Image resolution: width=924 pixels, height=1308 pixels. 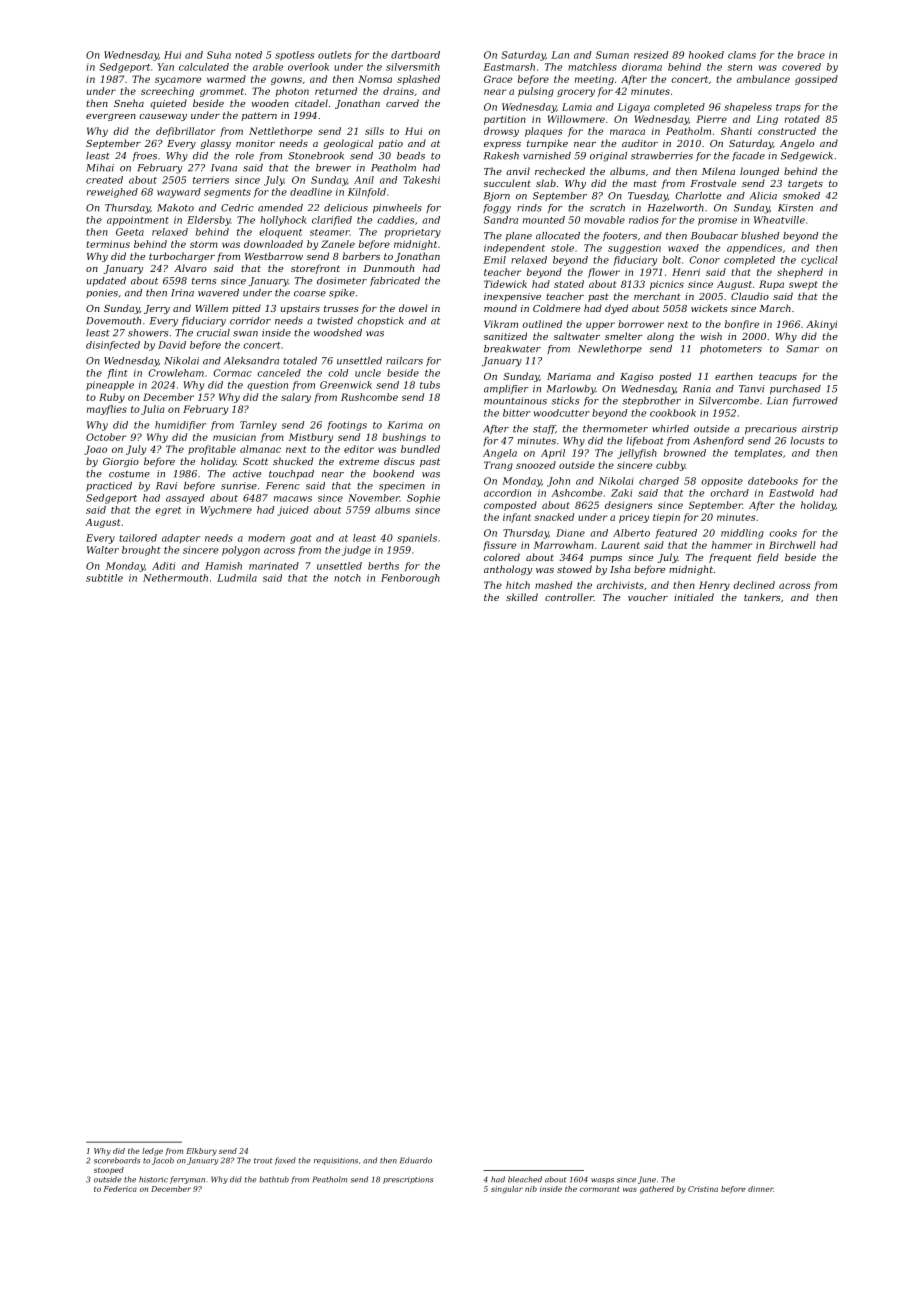 I want to click on humidifier, so click(x=180, y=426).
